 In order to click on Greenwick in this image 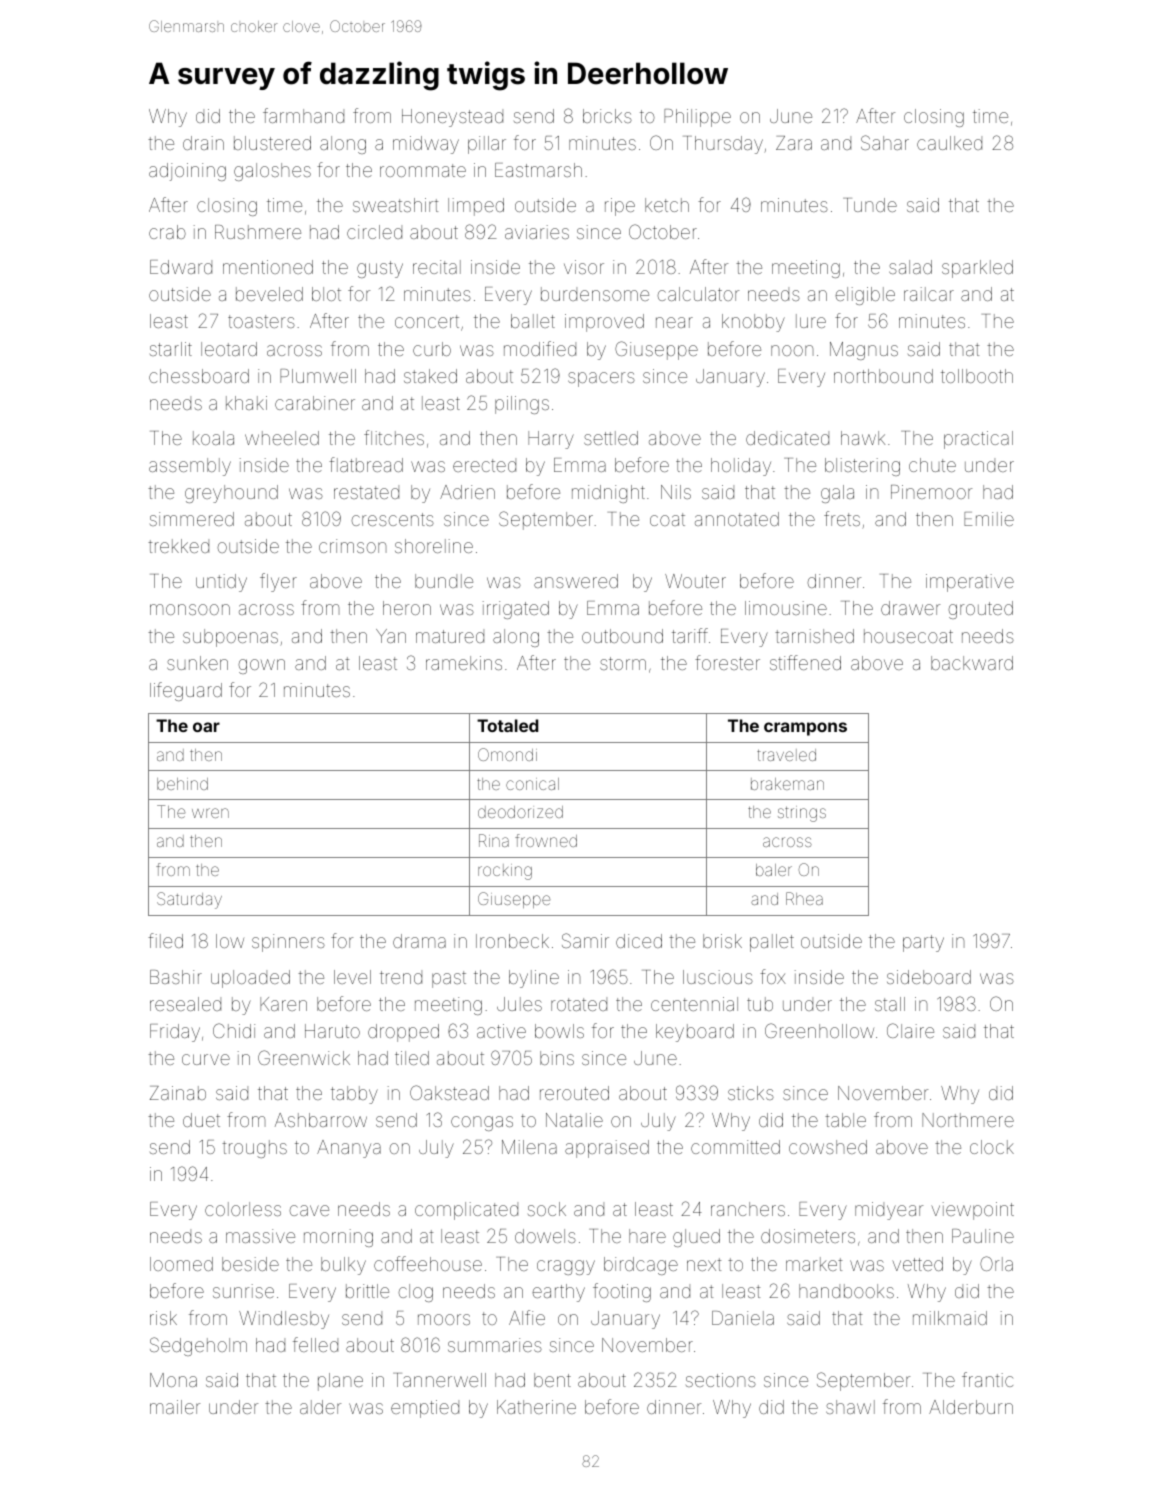, I will do `click(304, 1057)`.
